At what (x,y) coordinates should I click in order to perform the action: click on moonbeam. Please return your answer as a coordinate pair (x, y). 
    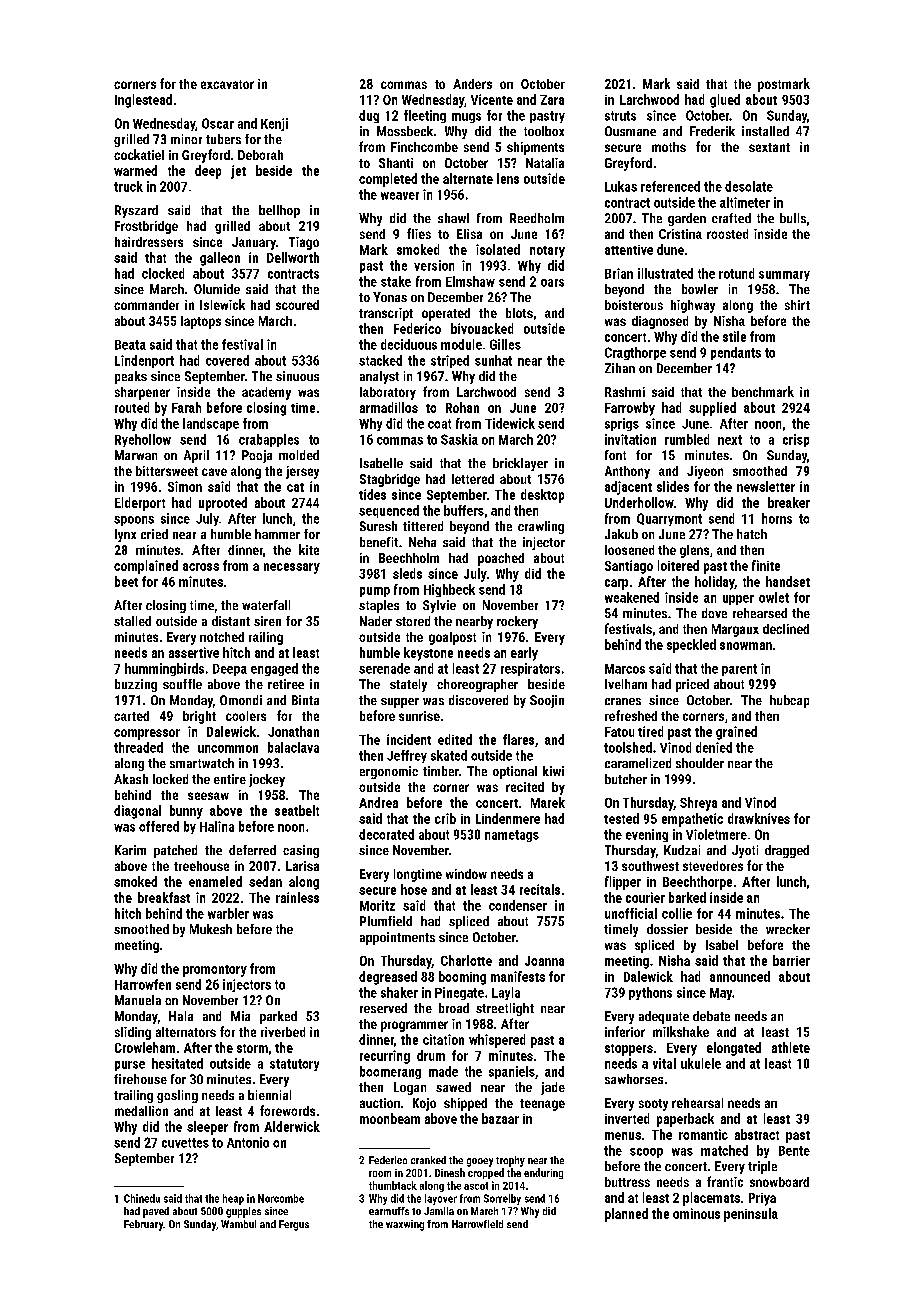
    Looking at the image, I should click on (390, 1118).
